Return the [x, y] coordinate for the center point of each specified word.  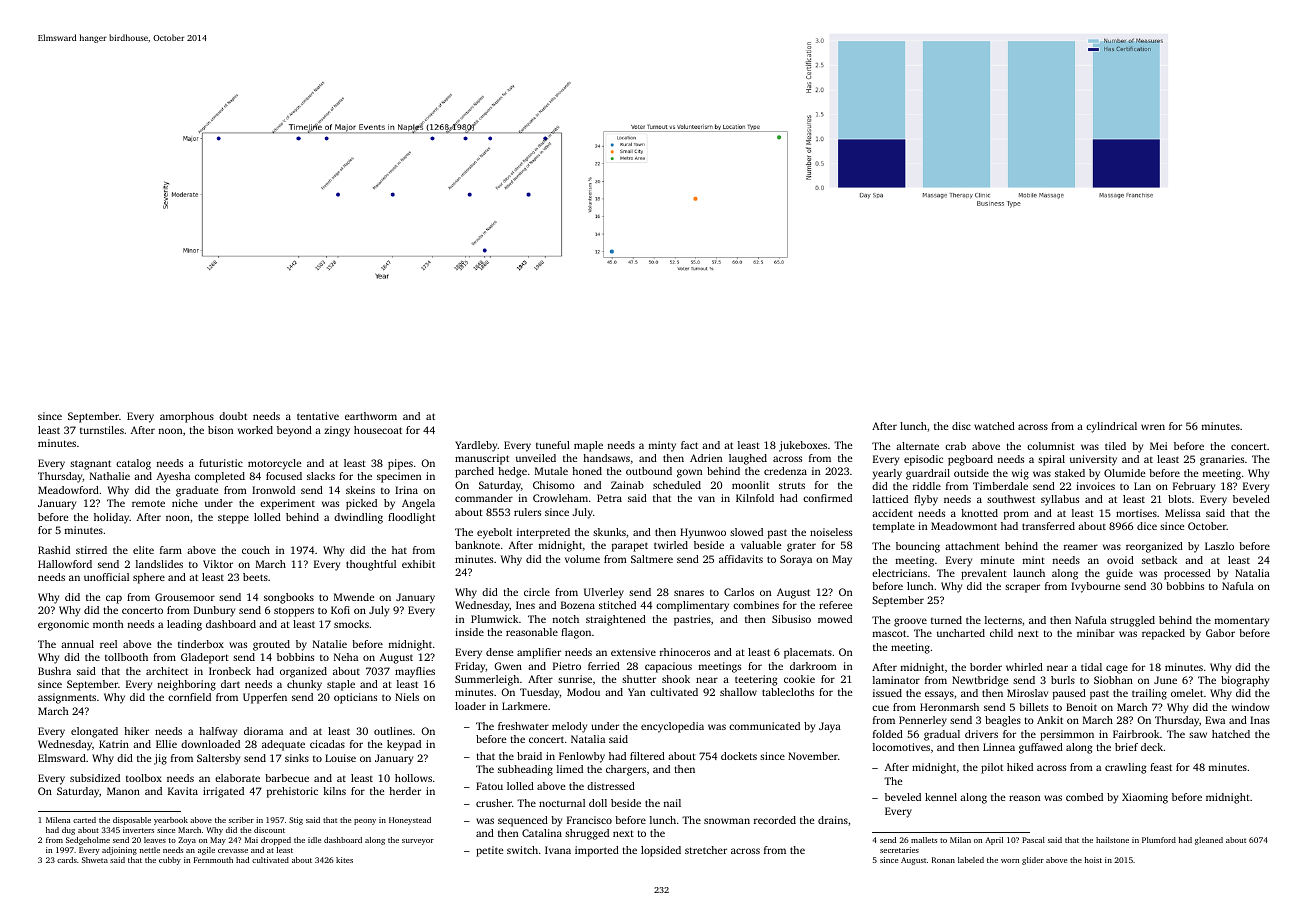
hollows [413, 778]
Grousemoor [185, 597]
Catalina [542, 833]
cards [67, 860]
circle [537, 592]
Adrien [706, 458]
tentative [318, 416]
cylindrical [1111, 427]
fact [689, 445]
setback [1159, 560]
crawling [1126, 768]
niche [185, 503]
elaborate [237, 778]
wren [1153, 427]
